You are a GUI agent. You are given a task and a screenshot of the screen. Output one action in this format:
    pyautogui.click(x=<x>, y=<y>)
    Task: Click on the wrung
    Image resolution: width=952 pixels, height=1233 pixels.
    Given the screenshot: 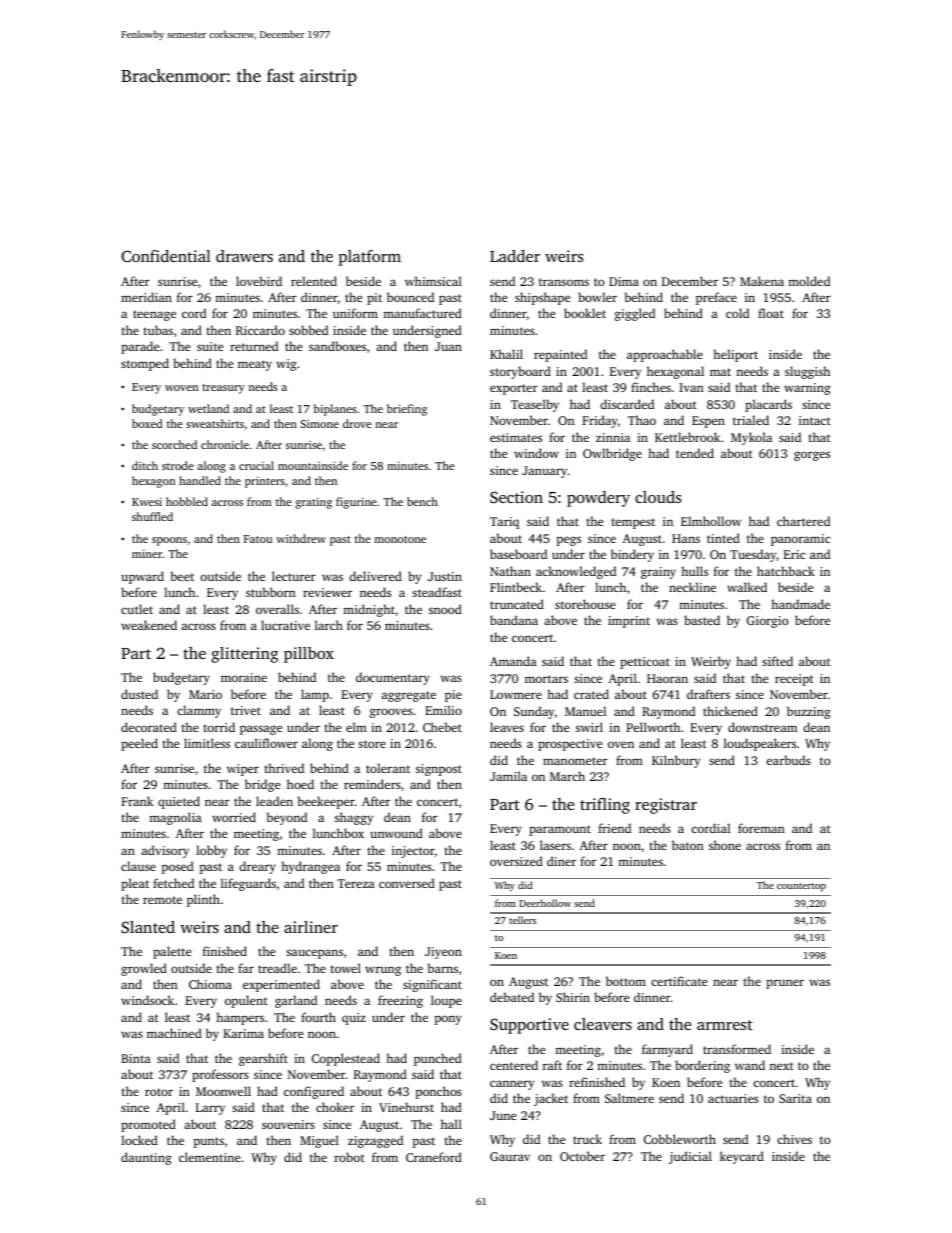 What is the action you would take?
    pyautogui.click(x=383, y=971)
